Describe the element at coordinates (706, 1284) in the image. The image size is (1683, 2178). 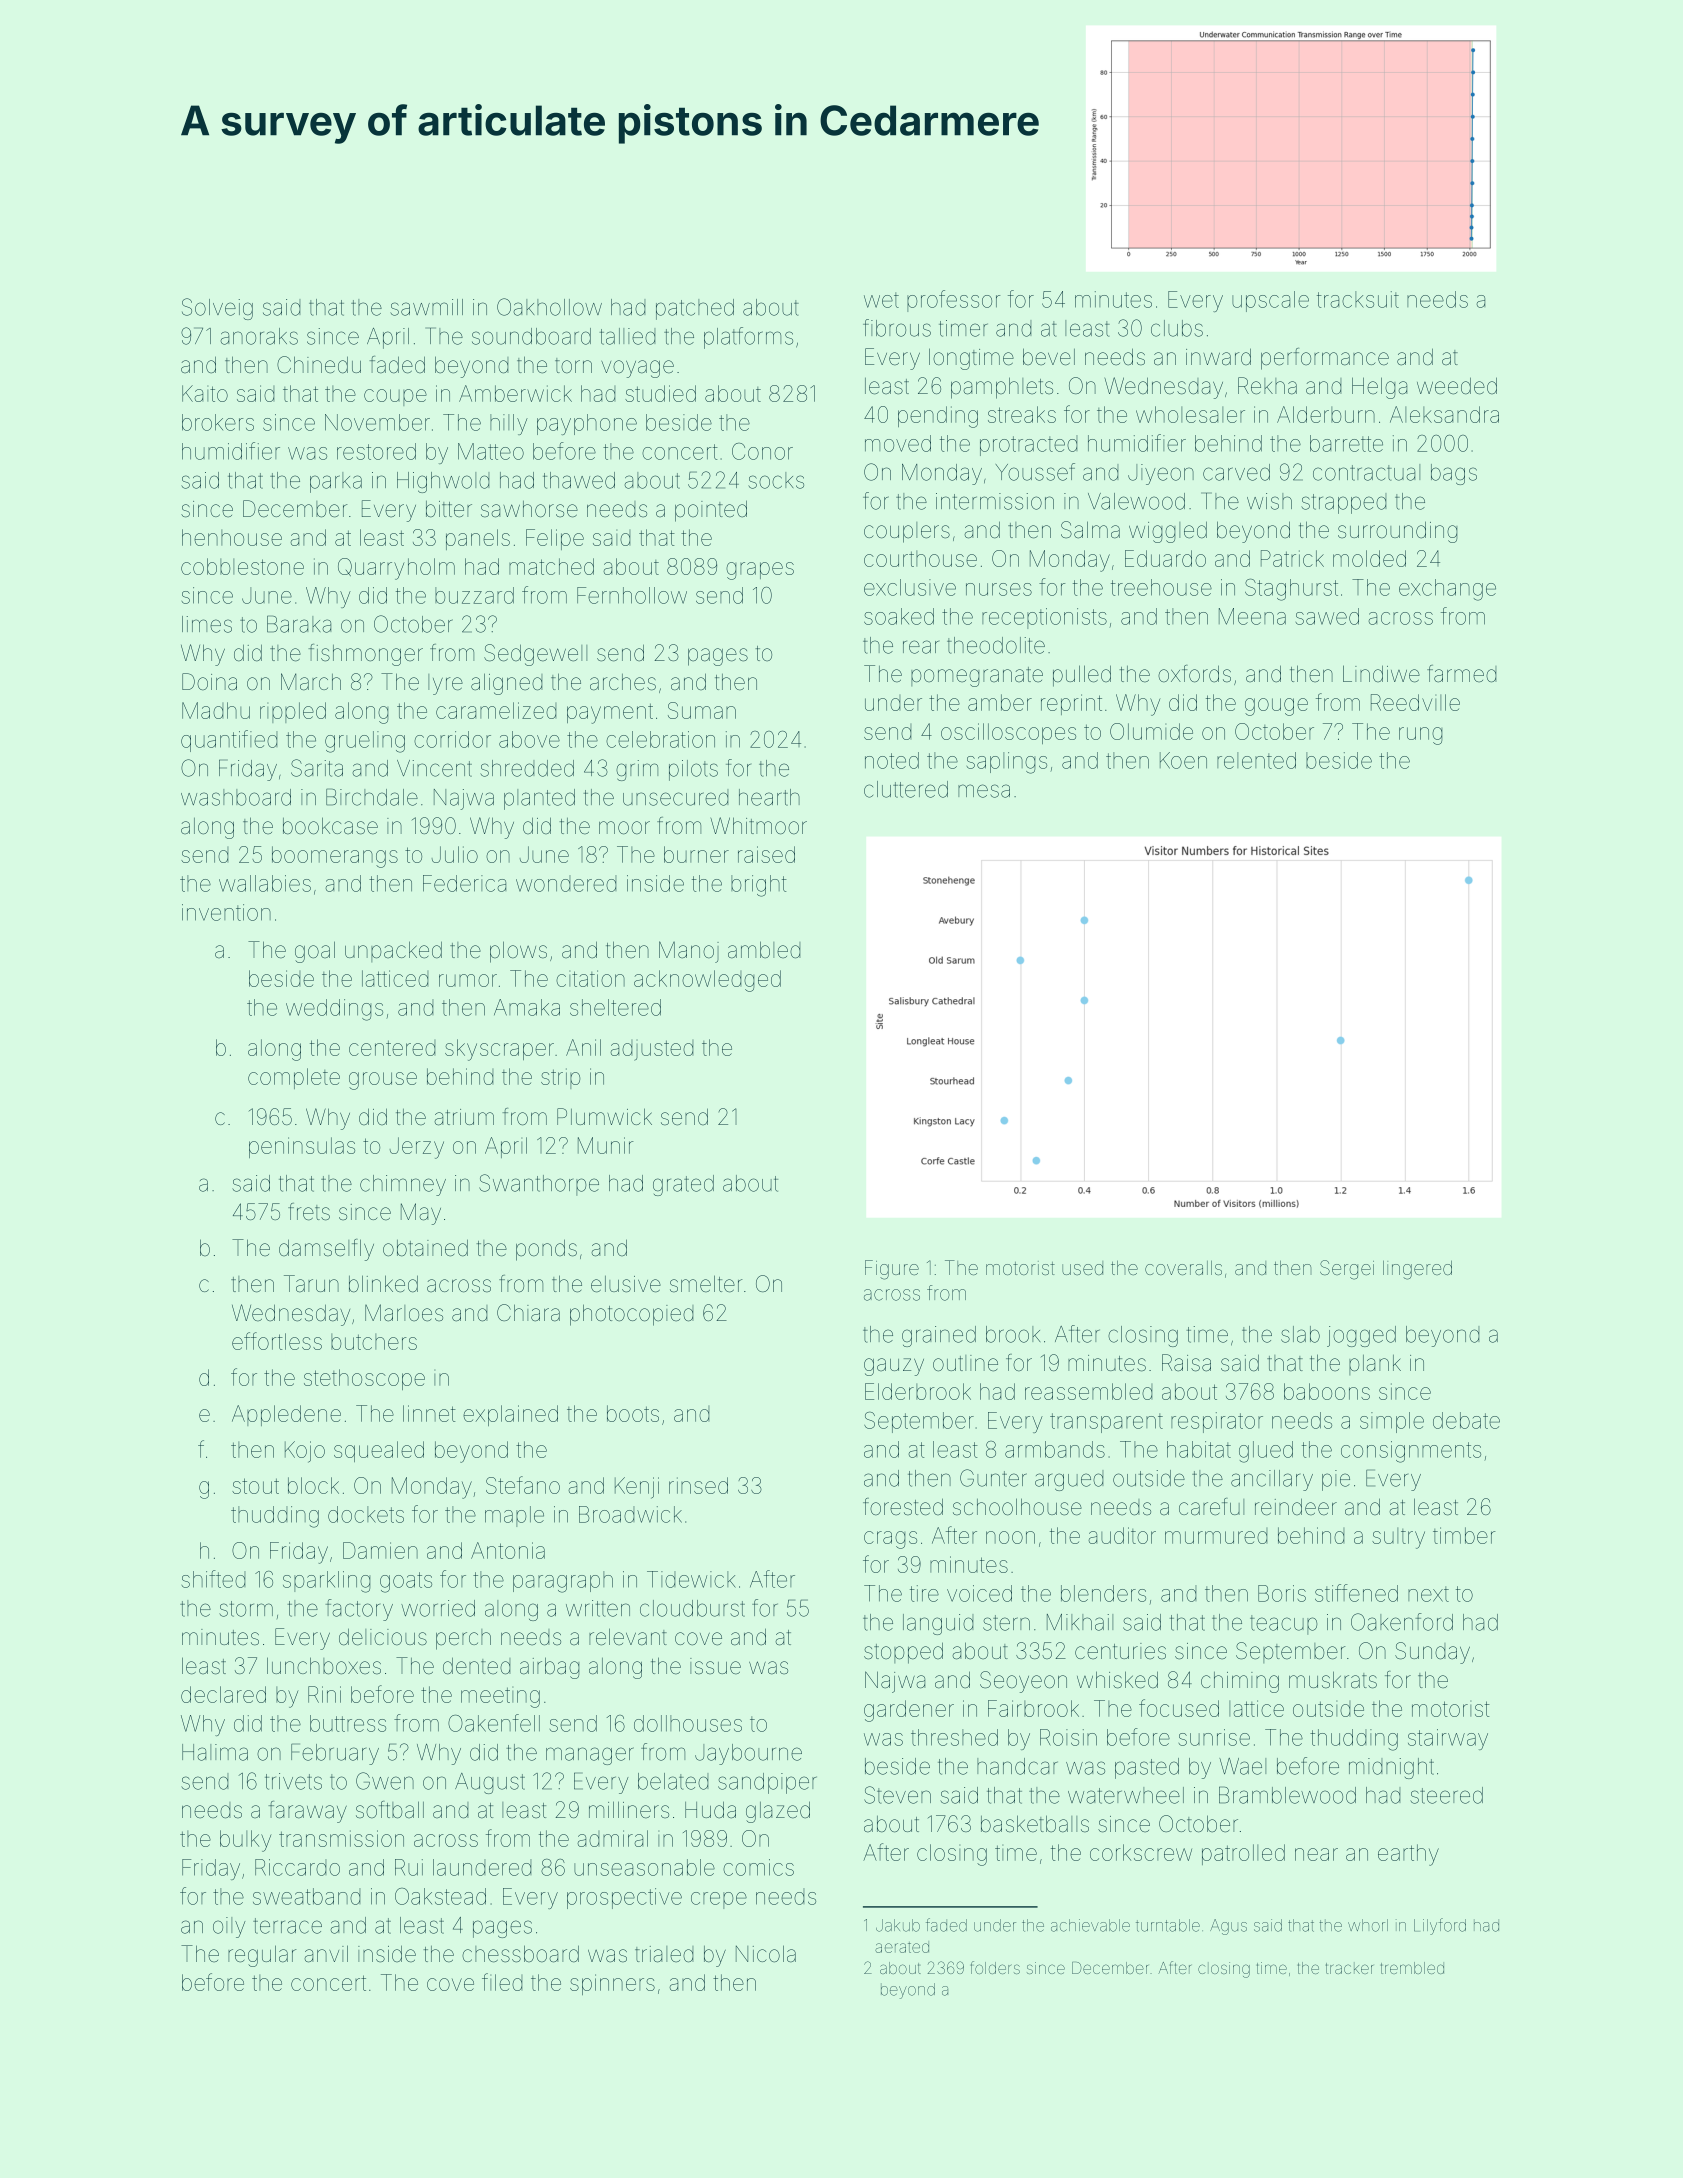
I see `smelter` at that location.
